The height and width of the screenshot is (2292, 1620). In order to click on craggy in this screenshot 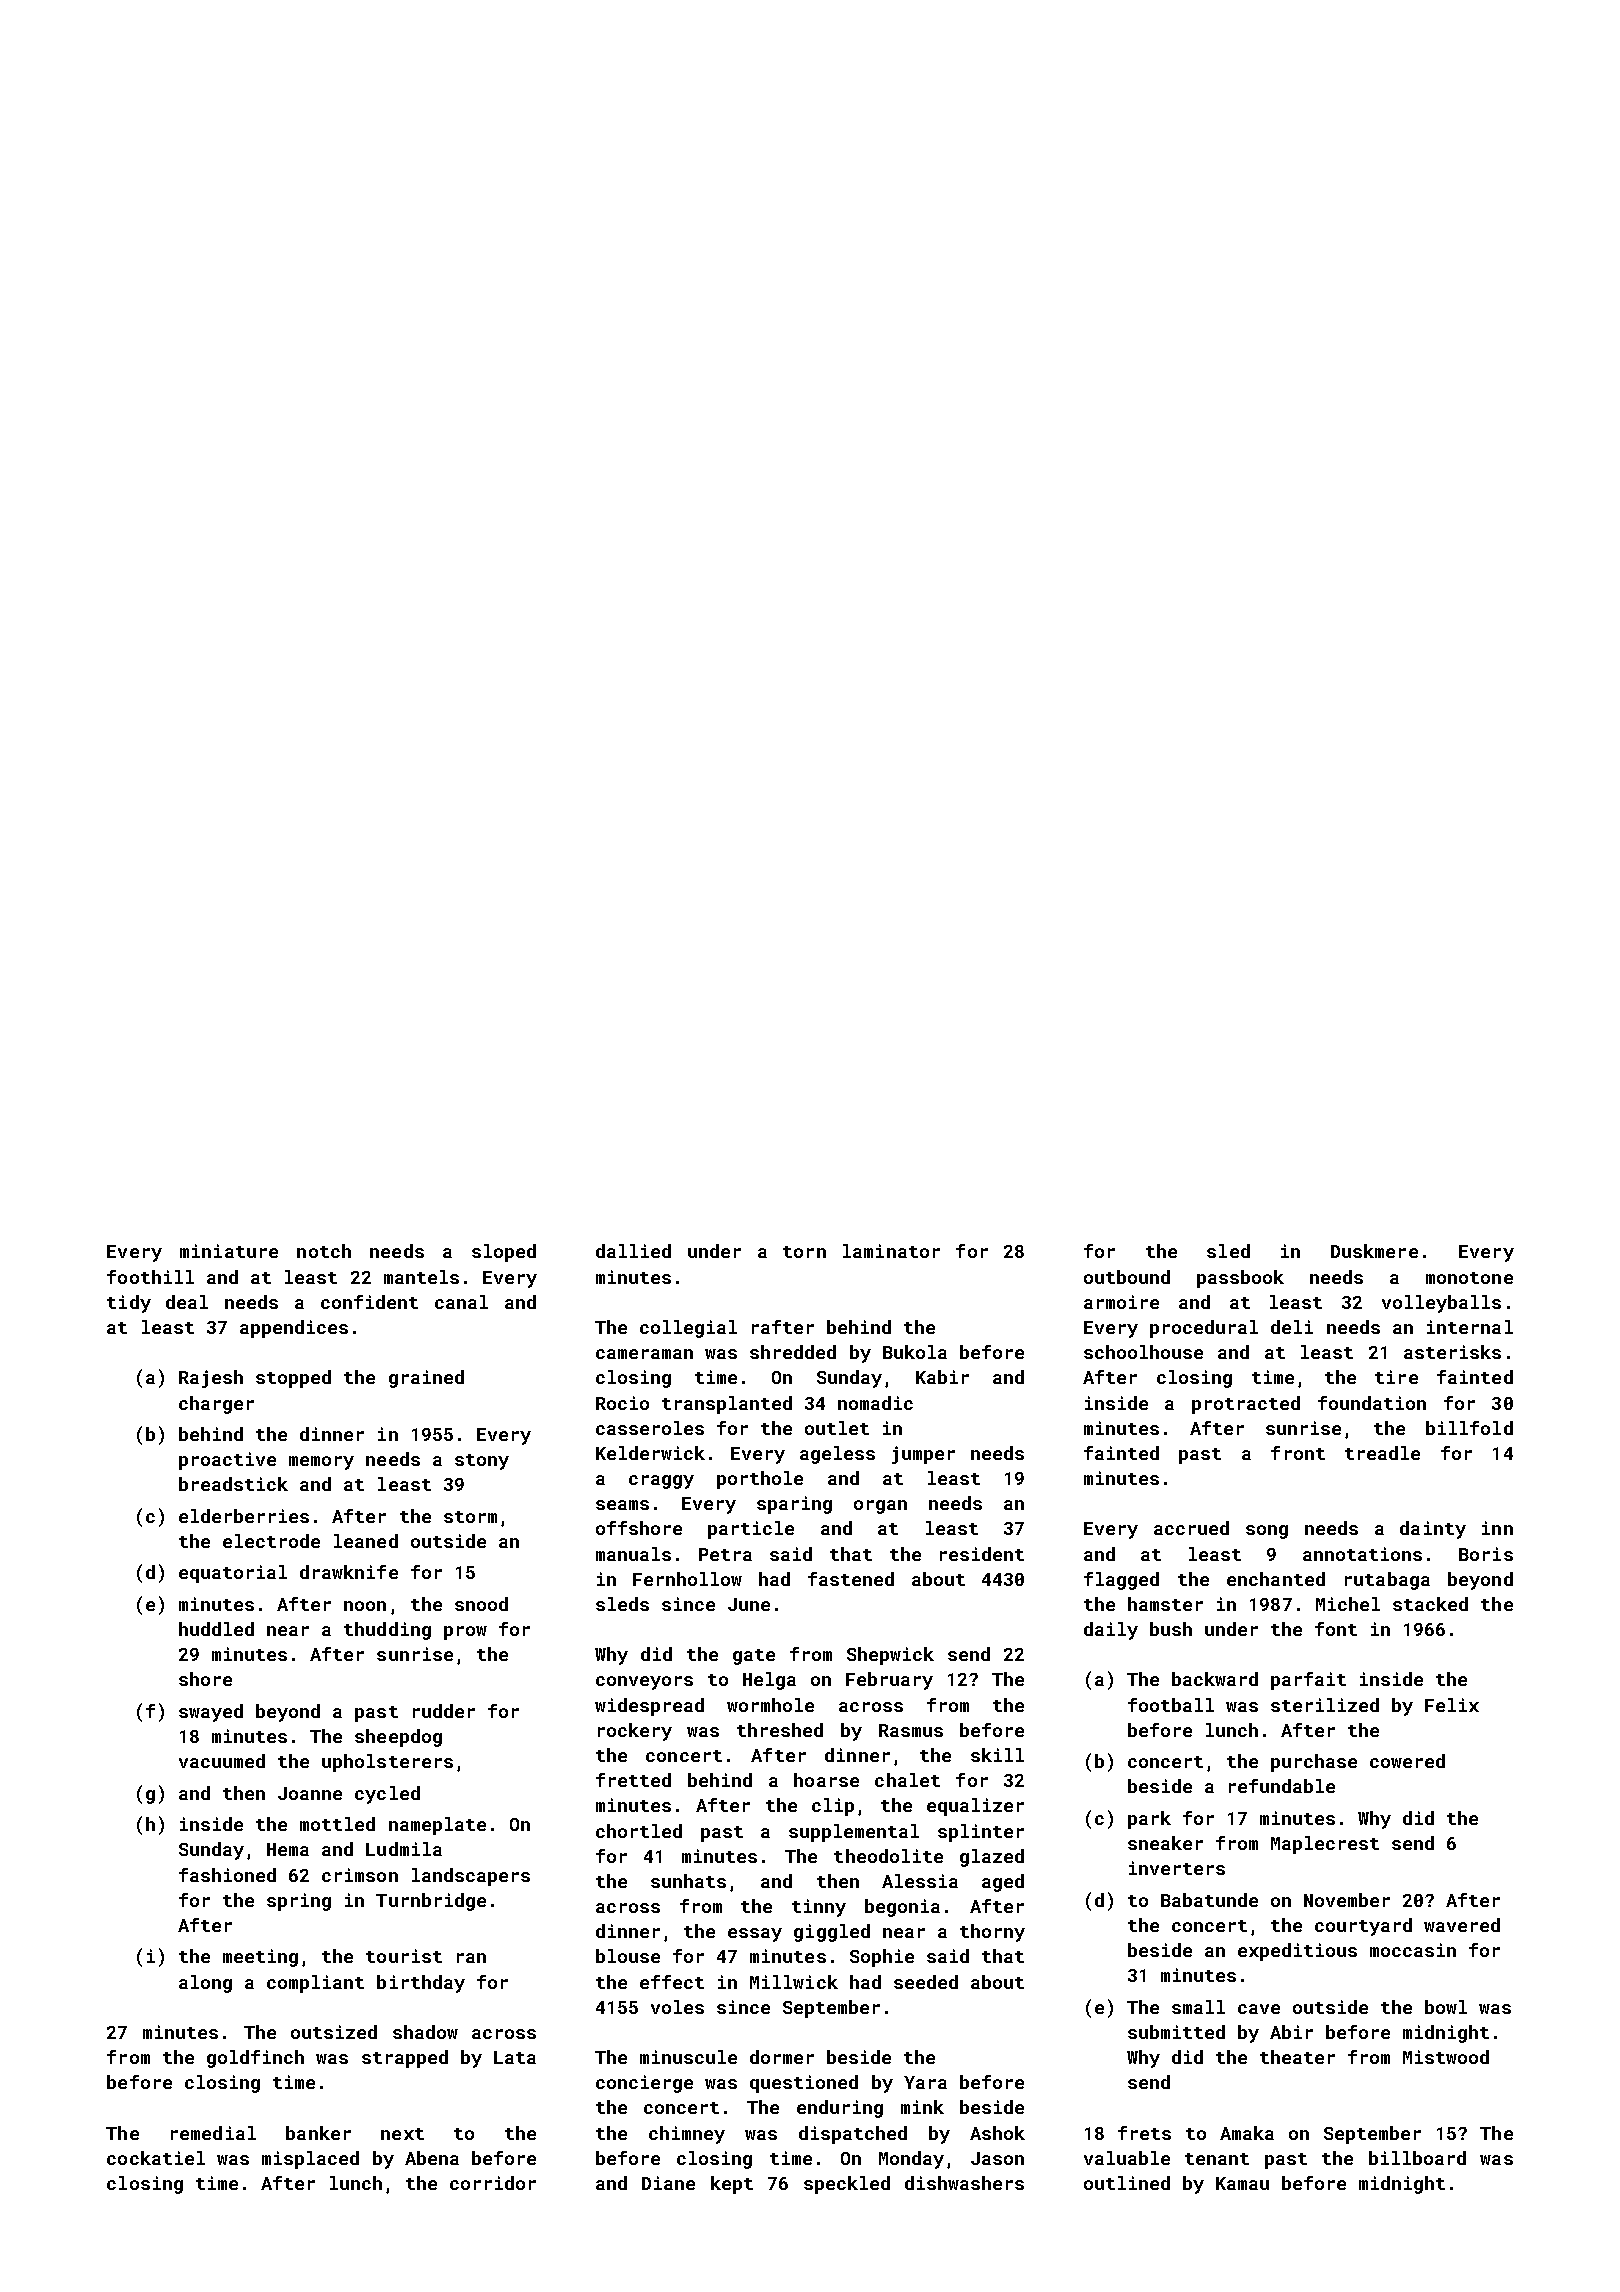, I will do `click(661, 1482)`.
